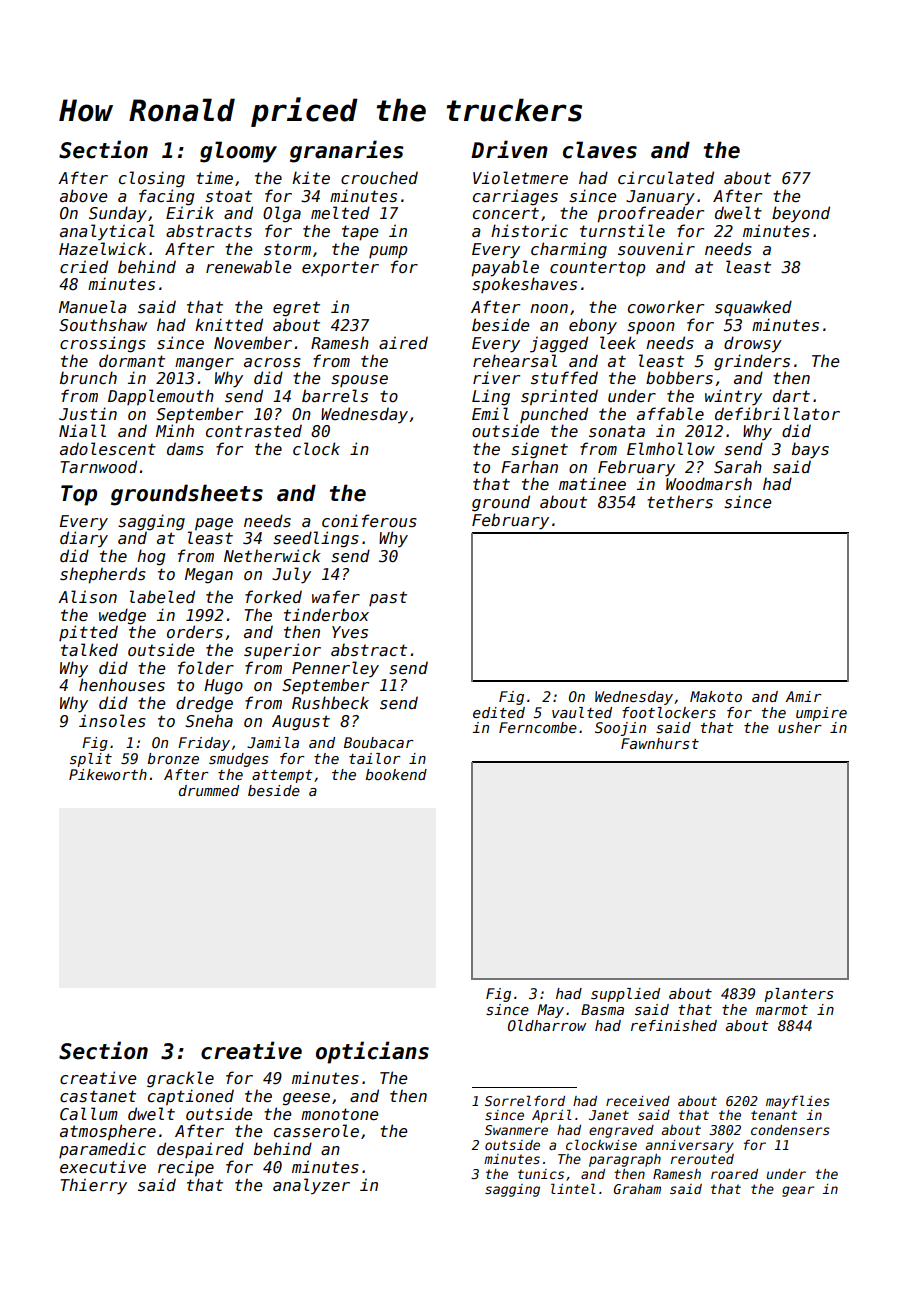 The width and height of the page is (908, 1316). What do you see at coordinates (798, 1191) in the page?
I see `gear` at bounding box center [798, 1191].
